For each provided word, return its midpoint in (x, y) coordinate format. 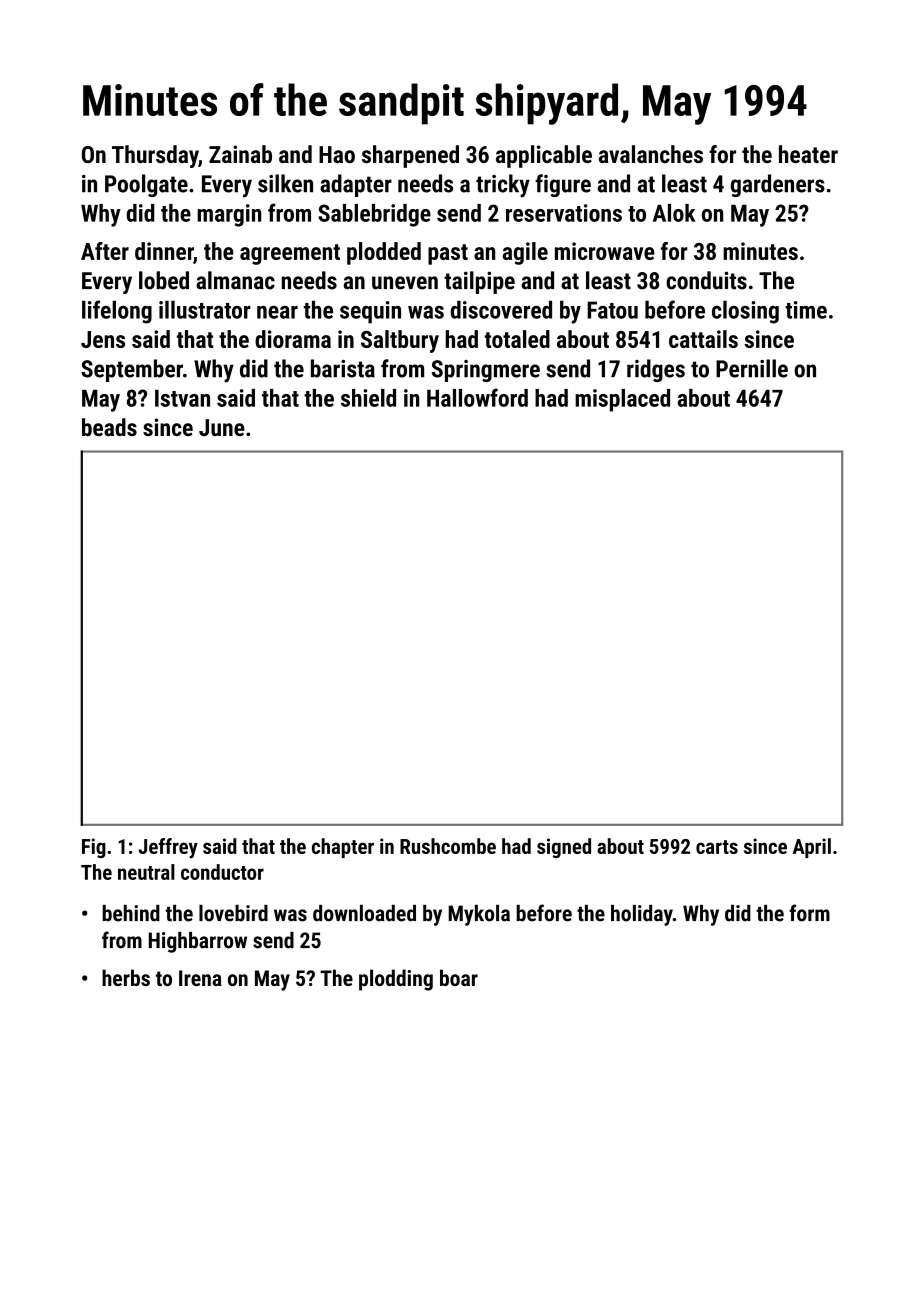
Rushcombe (448, 846)
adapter (356, 185)
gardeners (778, 185)
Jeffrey (168, 848)
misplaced (622, 400)
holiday (642, 915)
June (222, 427)
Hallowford (477, 397)
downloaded (364, 913)
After (105, 251)
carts (717, 847)
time (806, 310)
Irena (200, 978)
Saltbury (400, 341)
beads (109, 427)
